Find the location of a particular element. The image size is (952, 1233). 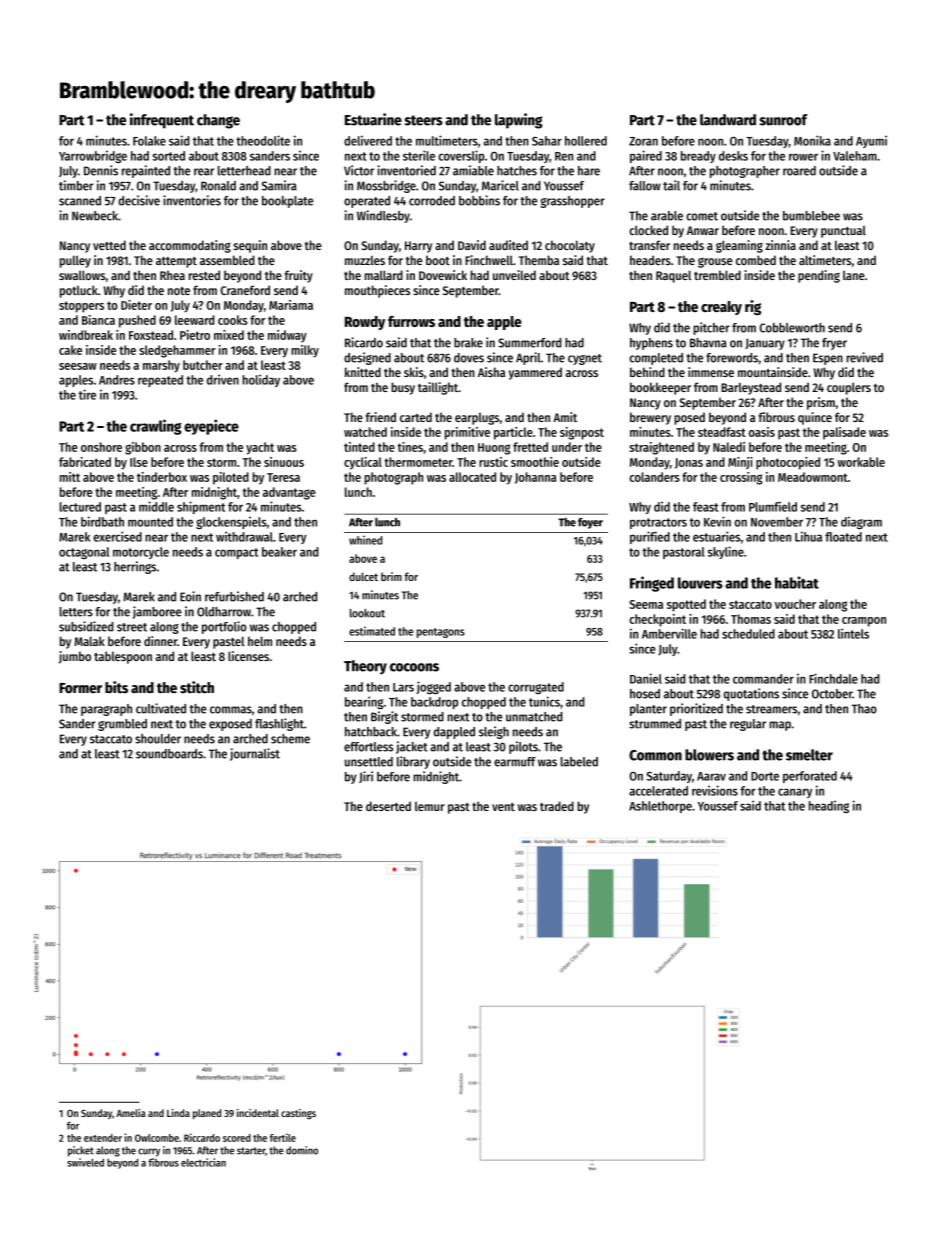

heading is located at coordinates (829, 806).
